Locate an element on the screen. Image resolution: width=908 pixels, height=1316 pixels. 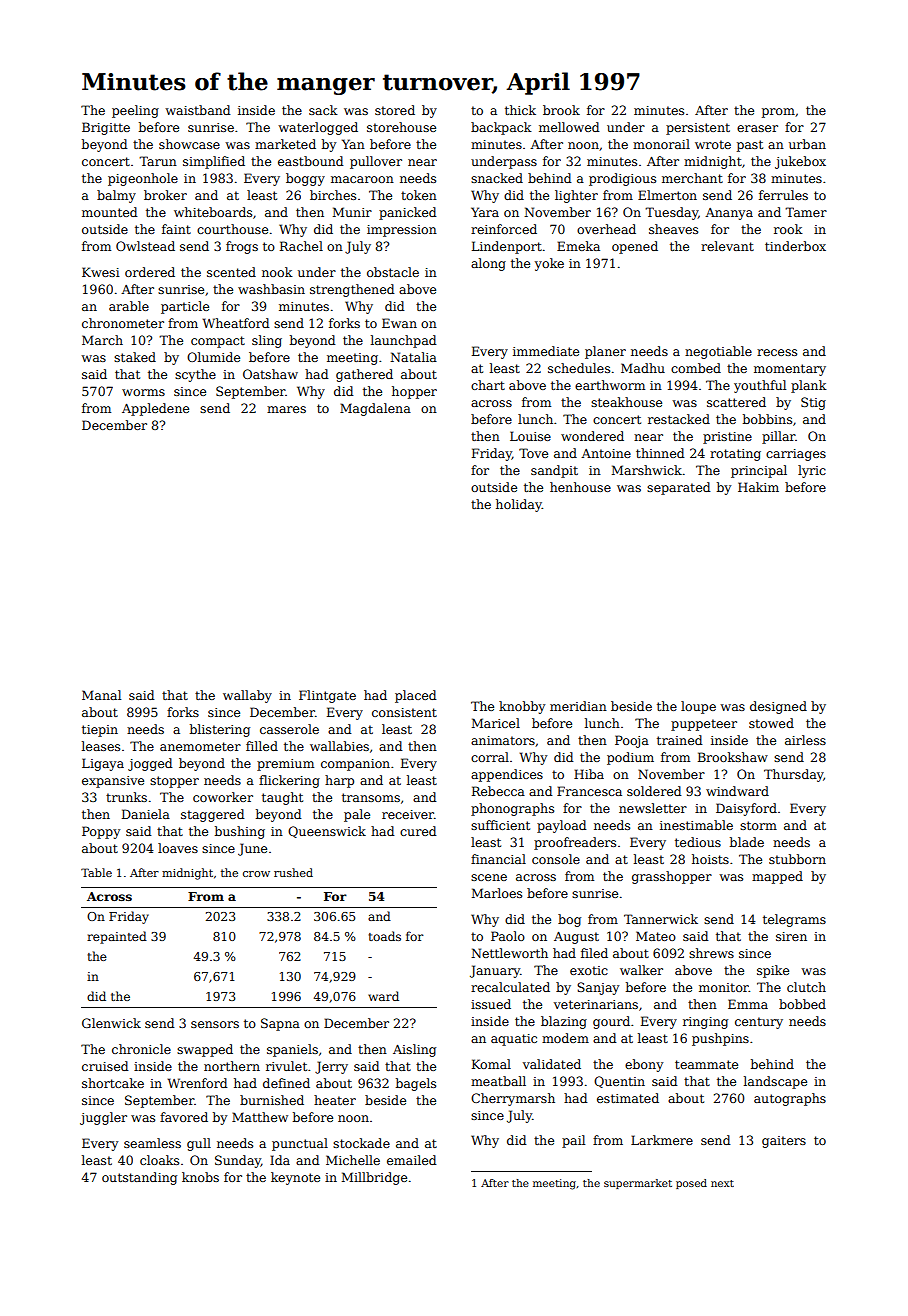
holiday is located at coordinates (519, 505).
